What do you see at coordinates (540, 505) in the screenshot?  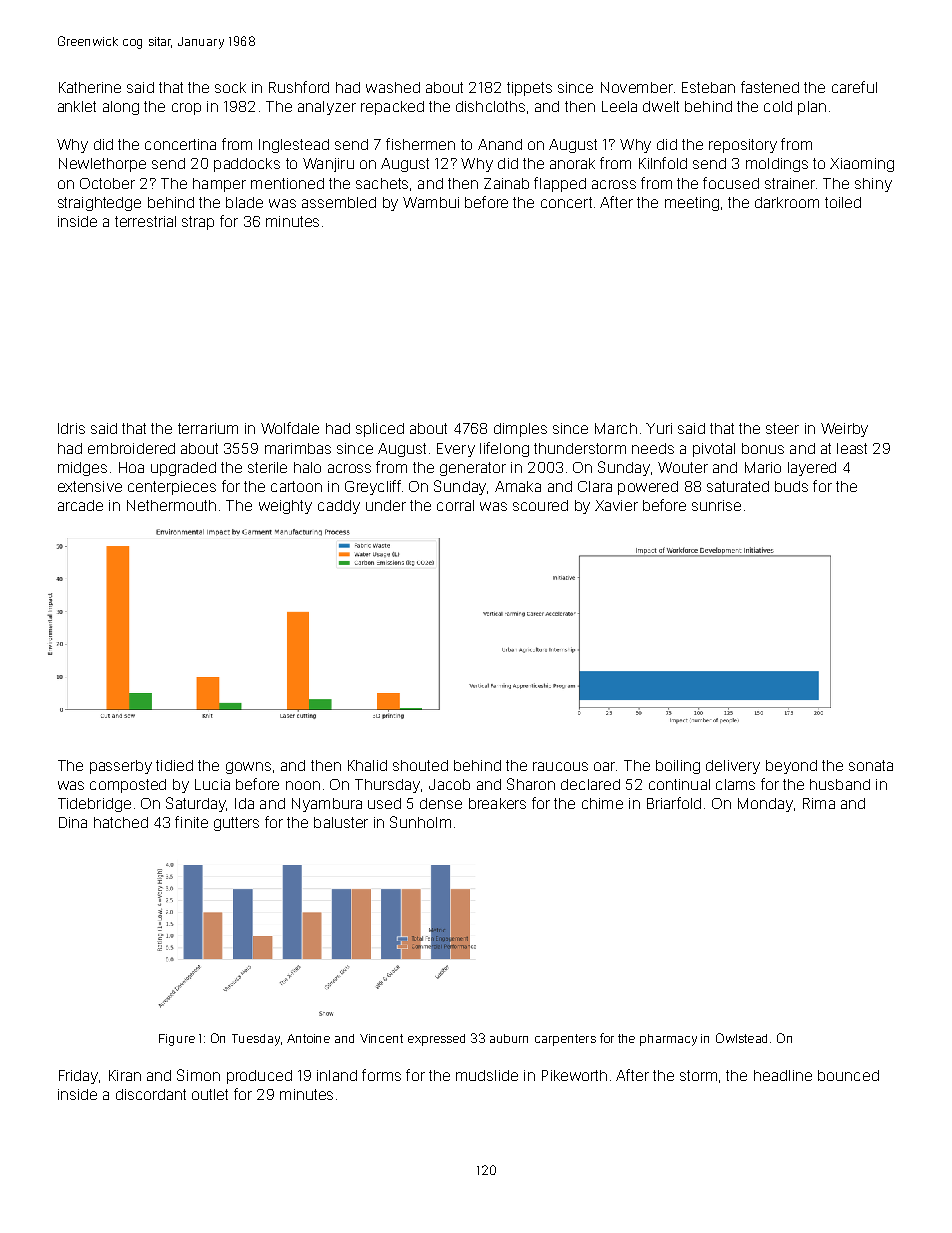 I see `scoured` at bounding box center [540, 505].
